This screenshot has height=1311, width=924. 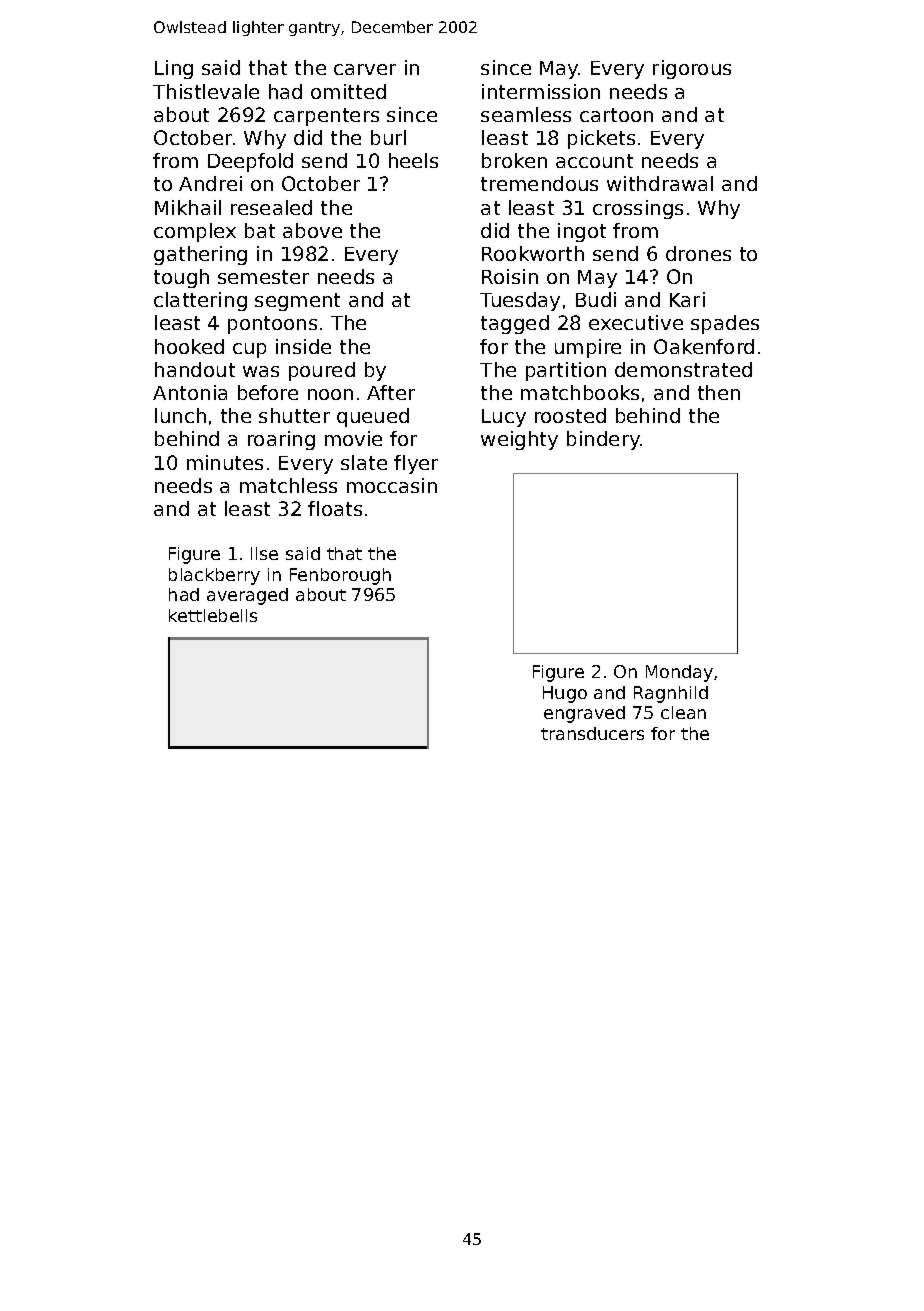 I want to click on bat, so click(x=260, y=230).
